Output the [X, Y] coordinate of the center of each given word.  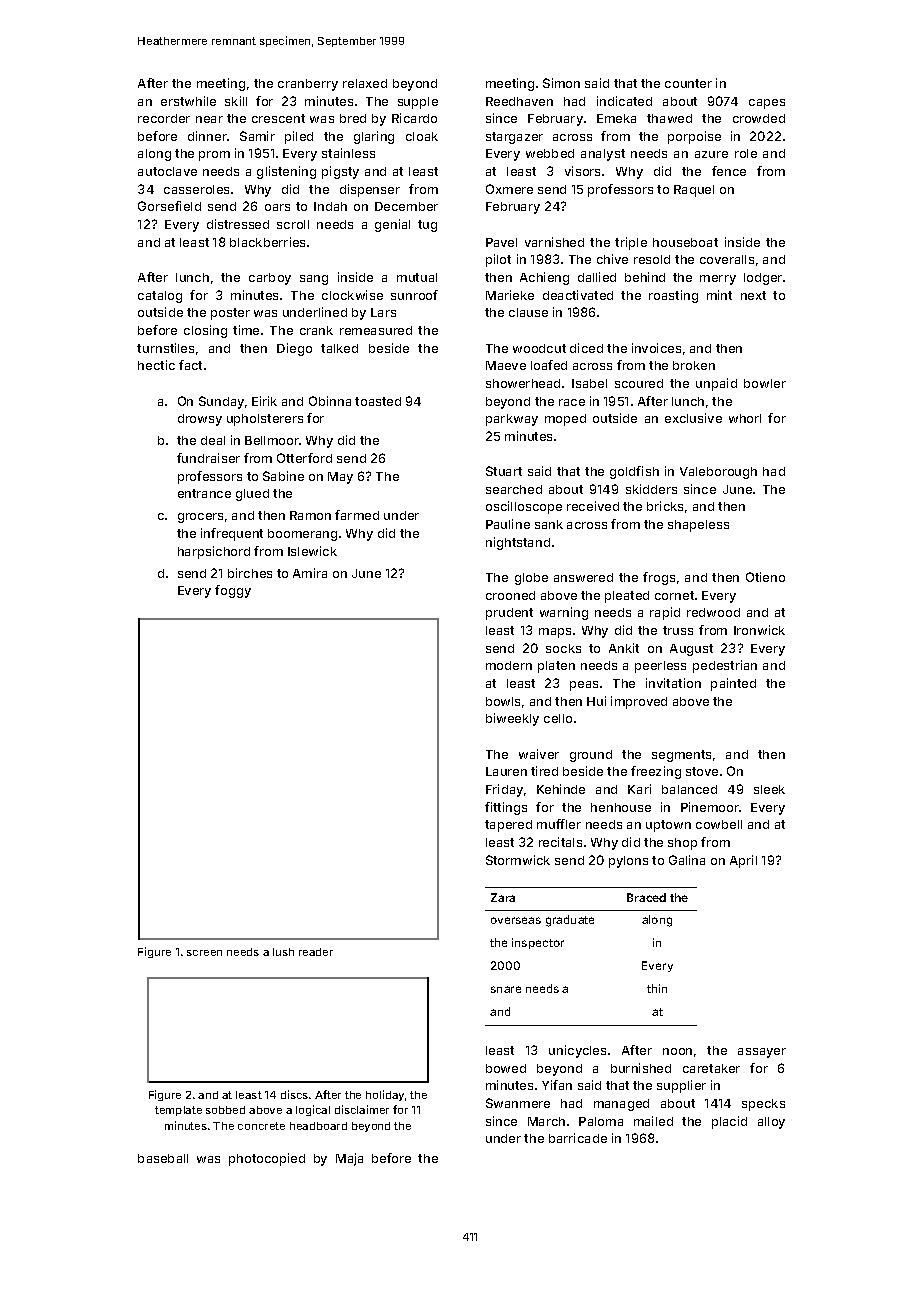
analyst [603, 155]
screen [204, 953]
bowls [503, 701]
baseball [163, 1158]
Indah [330, 206]
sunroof [414, 295]
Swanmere [518, 1103]
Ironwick [759, 630]
